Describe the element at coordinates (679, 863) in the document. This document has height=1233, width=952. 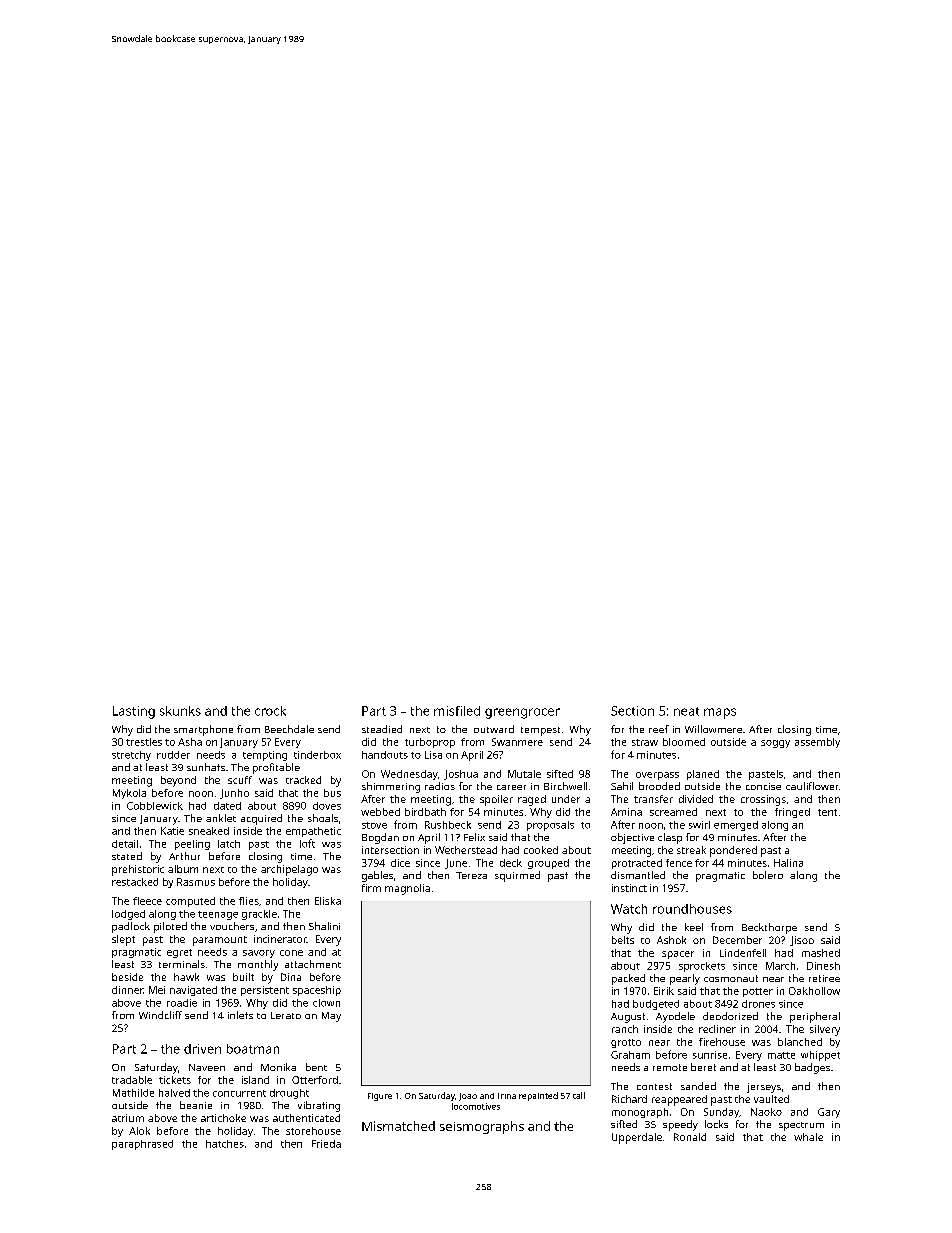
I see `fence` at that location.
